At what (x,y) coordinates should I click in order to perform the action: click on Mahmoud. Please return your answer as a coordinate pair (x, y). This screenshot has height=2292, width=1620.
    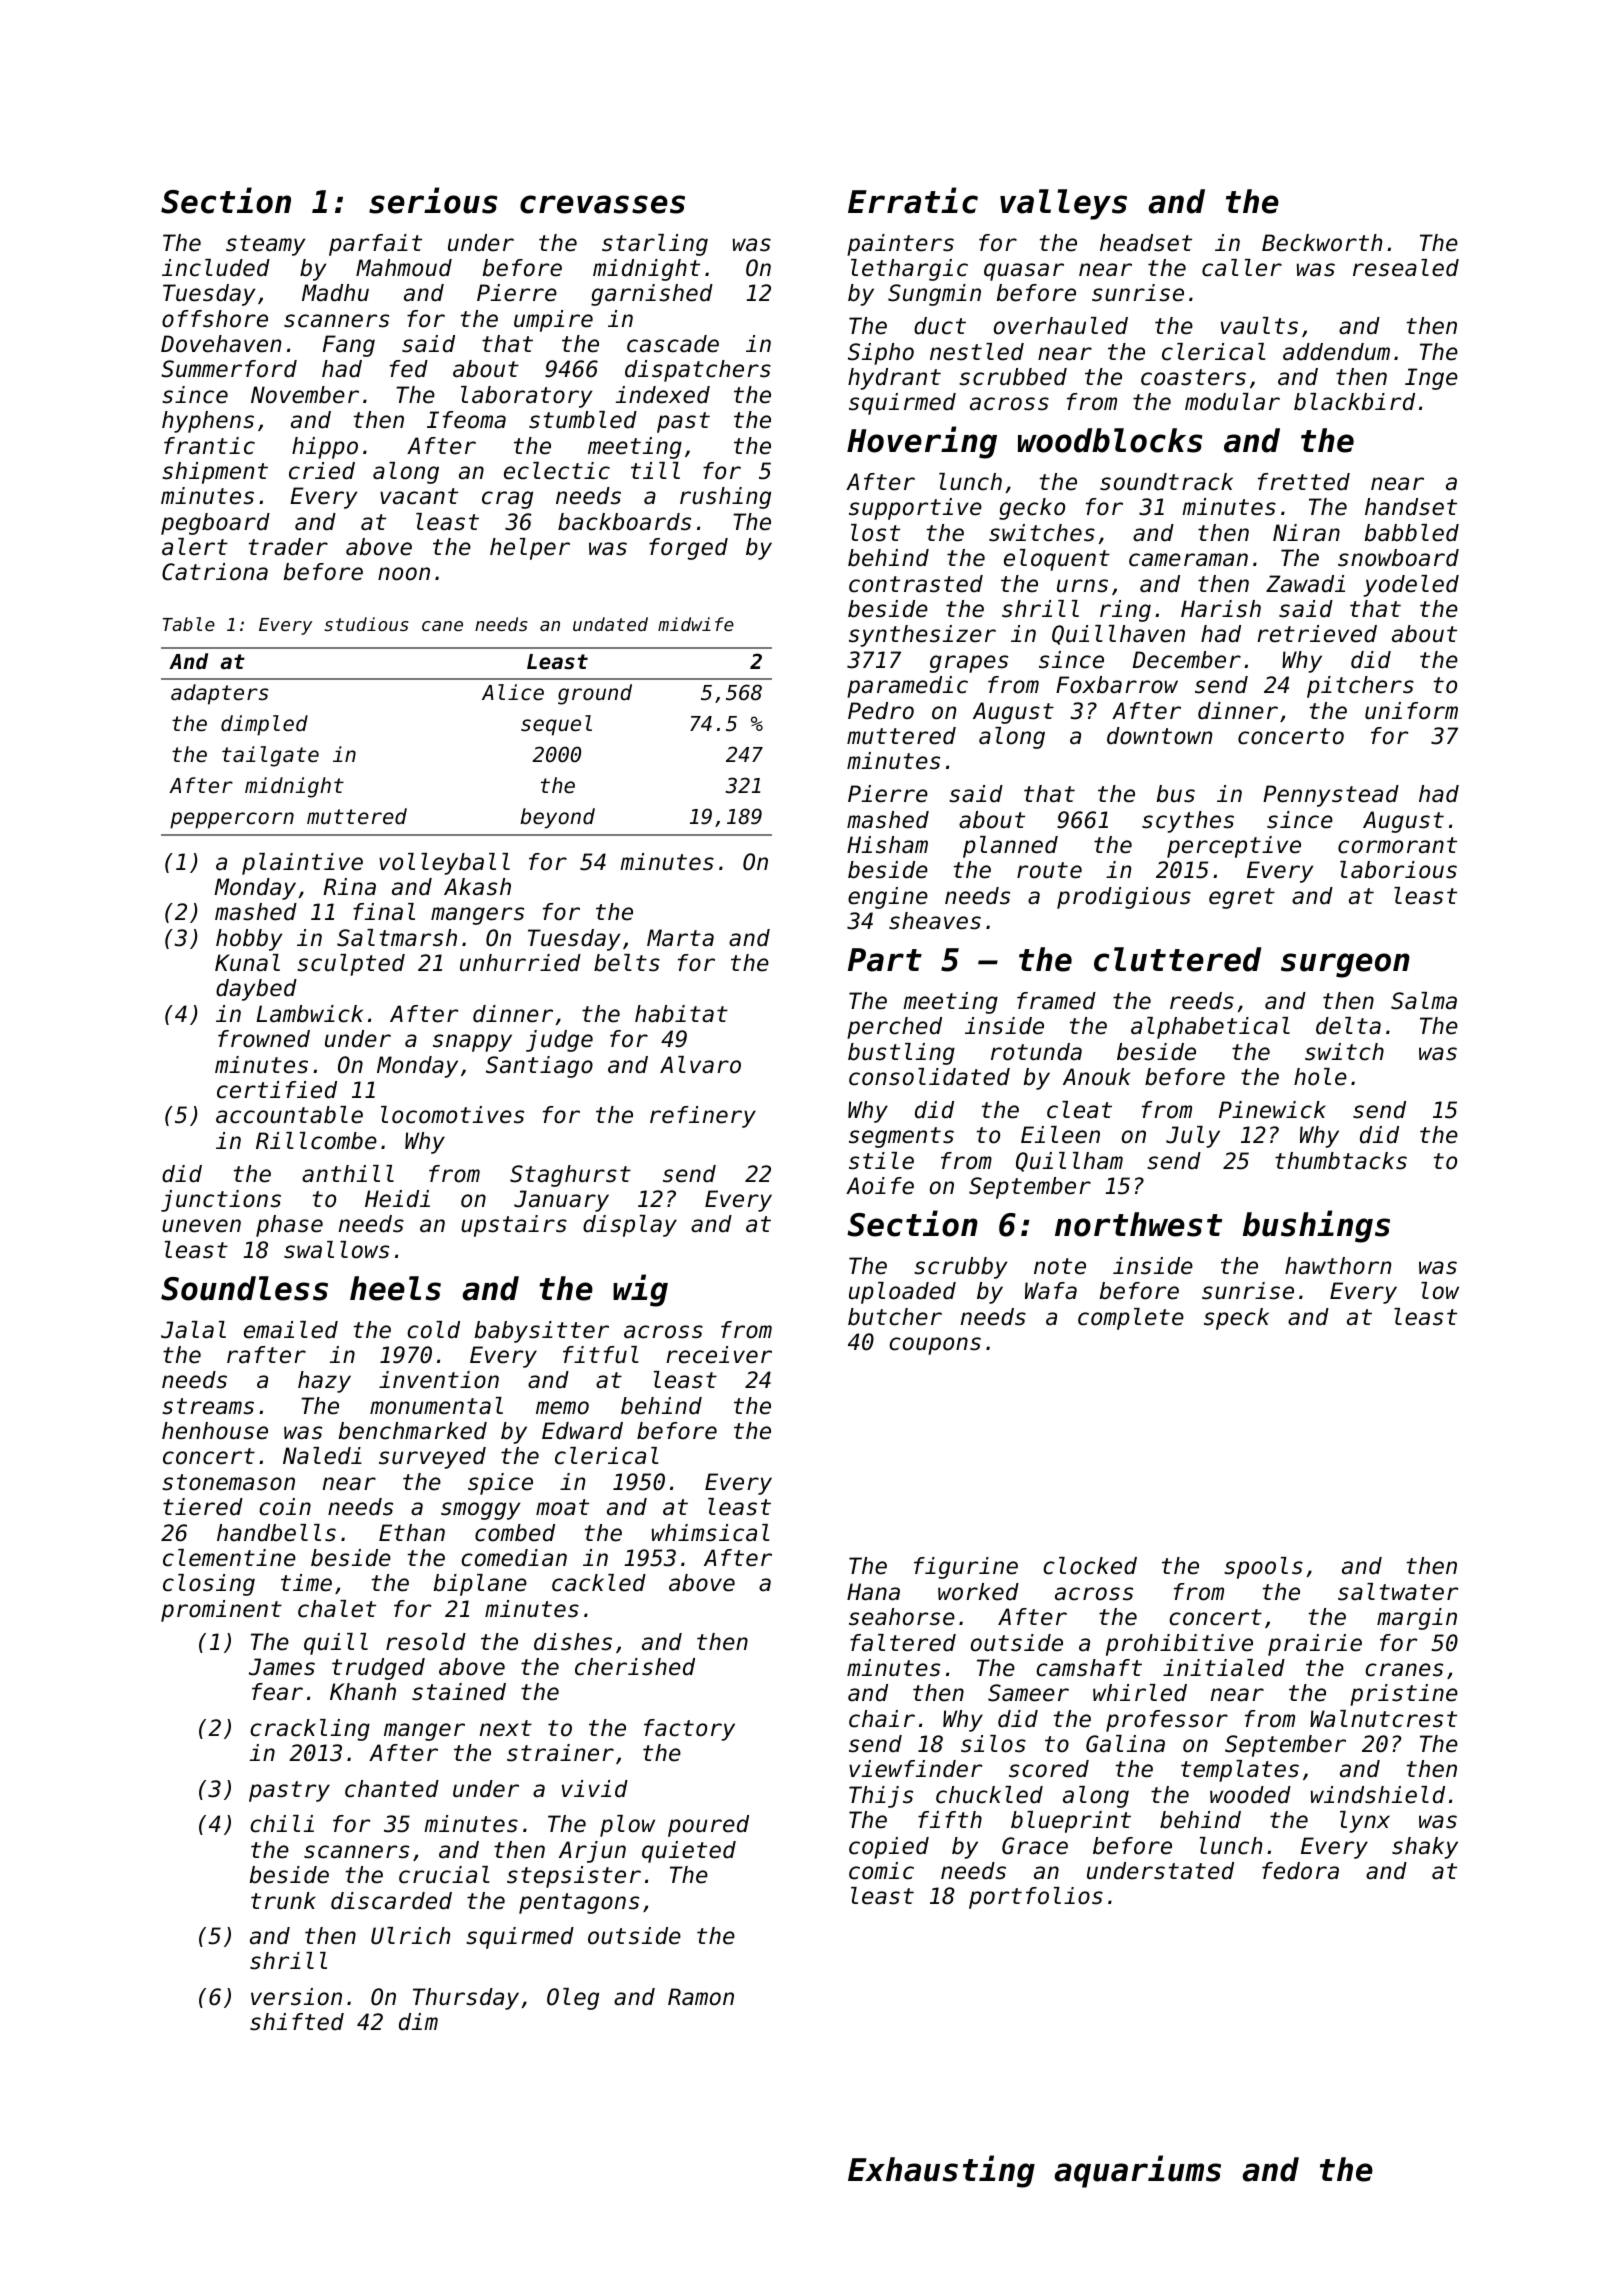
    Looking at the image, I should click on (404, 268).
